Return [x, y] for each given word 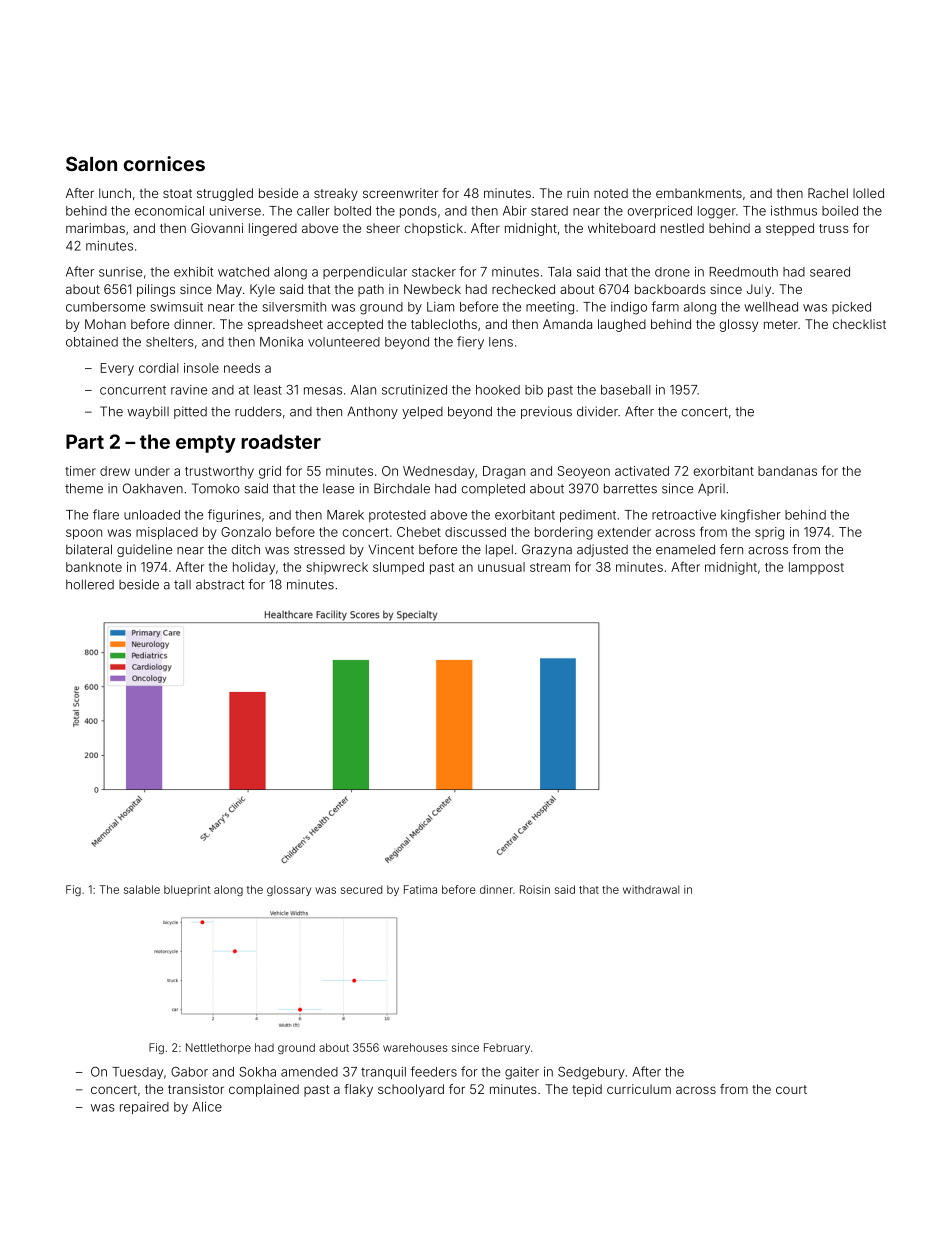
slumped [398, 568]
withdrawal [651, 889]
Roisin [535, 889]
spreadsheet [285, 325]
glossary [289, 890]
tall [182, 585]
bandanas [787, 471]
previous [546, 412]
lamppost [816, 568]
